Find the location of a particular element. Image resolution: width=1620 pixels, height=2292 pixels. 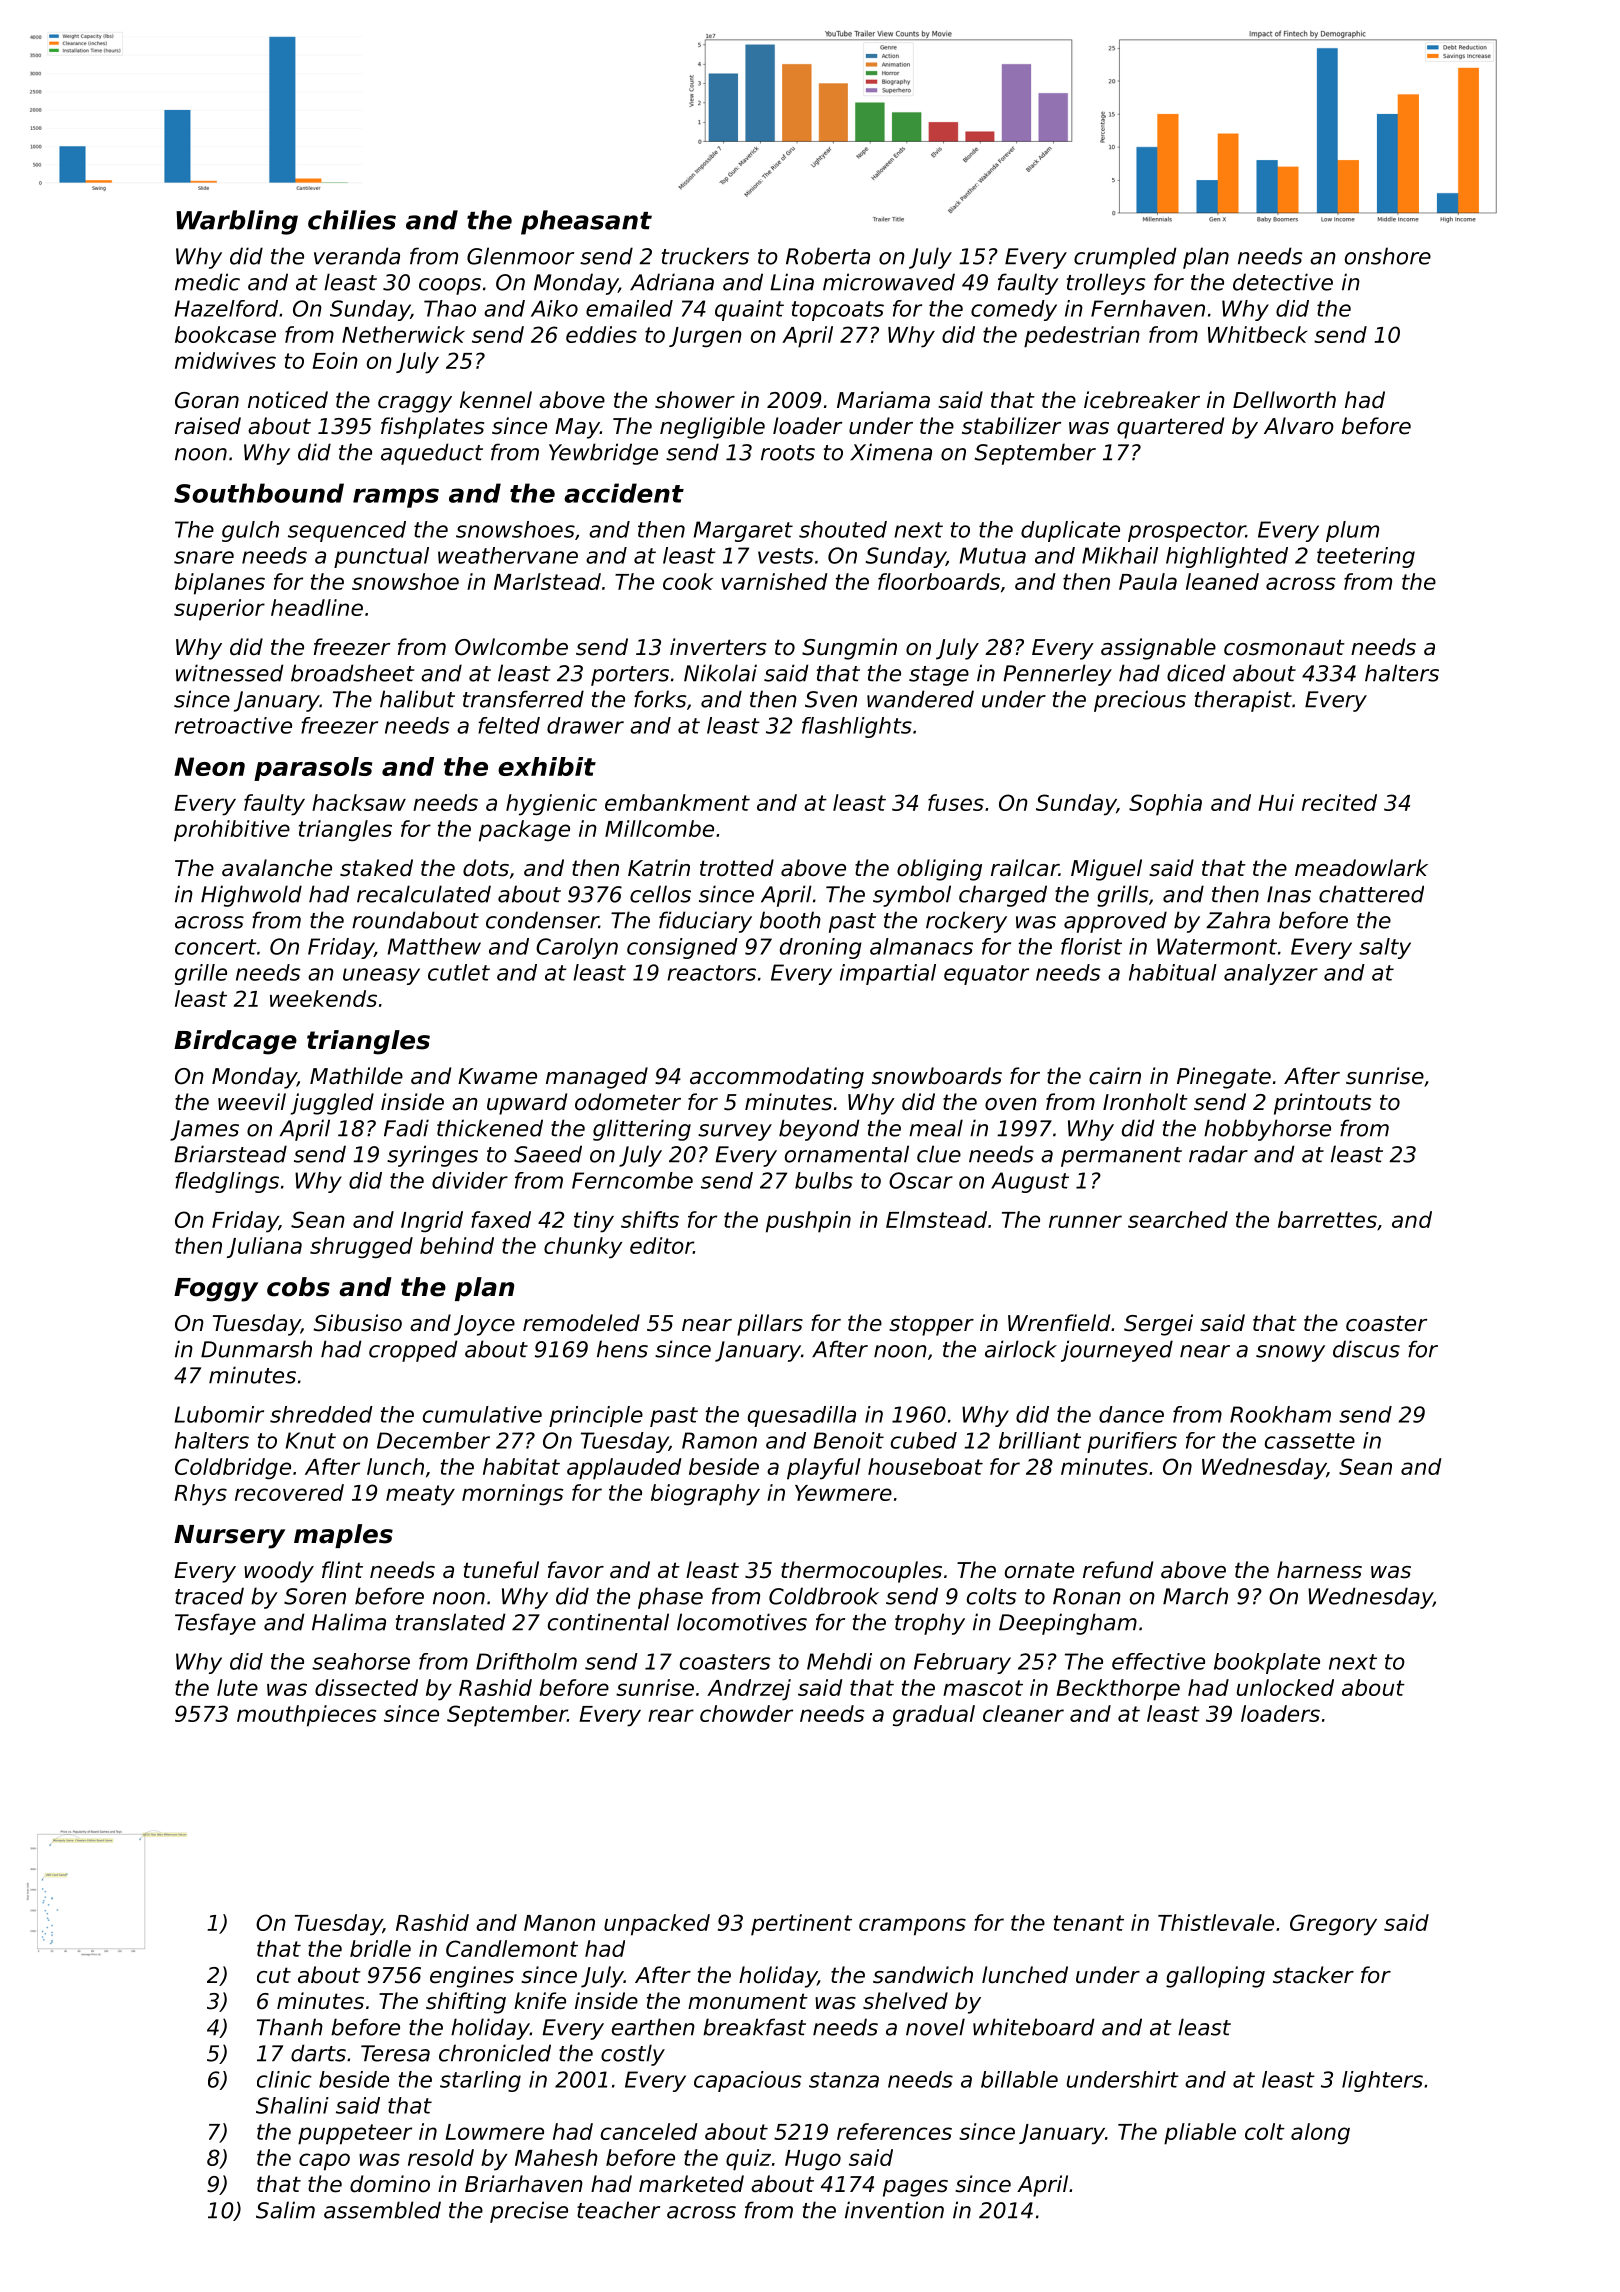

Mehdi is located at coordinates (839, 1661).
